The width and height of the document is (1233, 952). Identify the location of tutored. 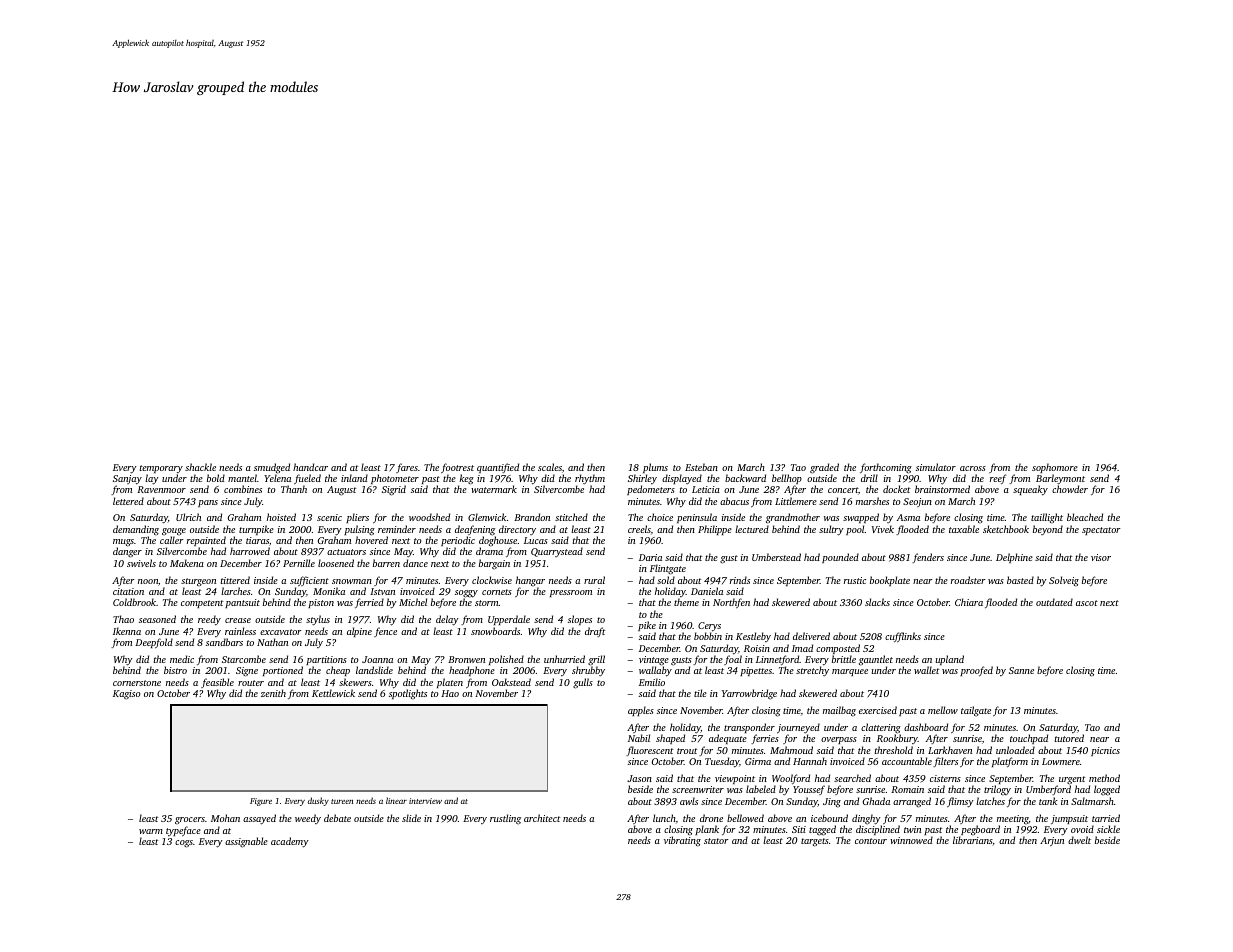
(1069, 738).
